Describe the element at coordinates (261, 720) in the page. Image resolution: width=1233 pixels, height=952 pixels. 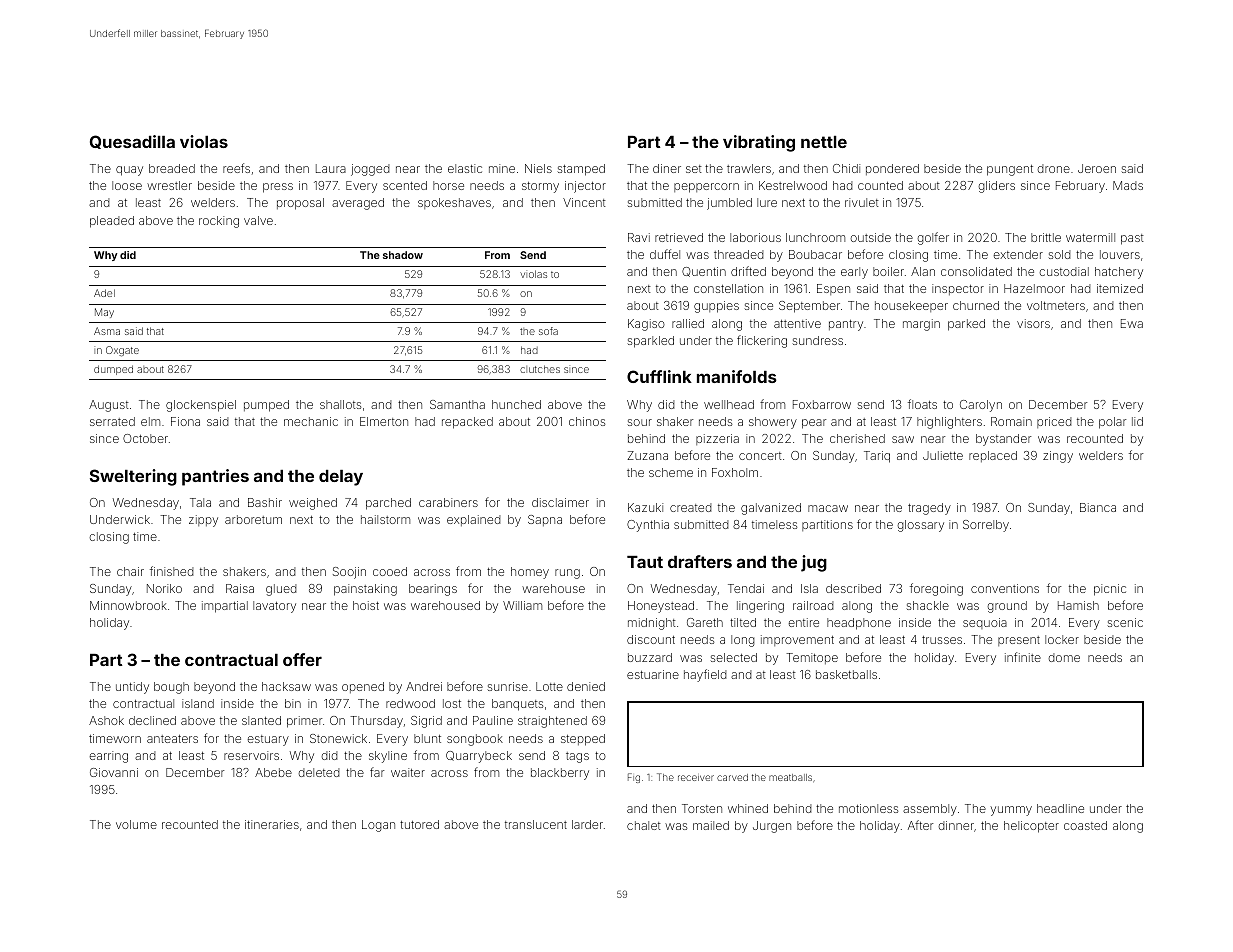
I see `slanted` at that location.
